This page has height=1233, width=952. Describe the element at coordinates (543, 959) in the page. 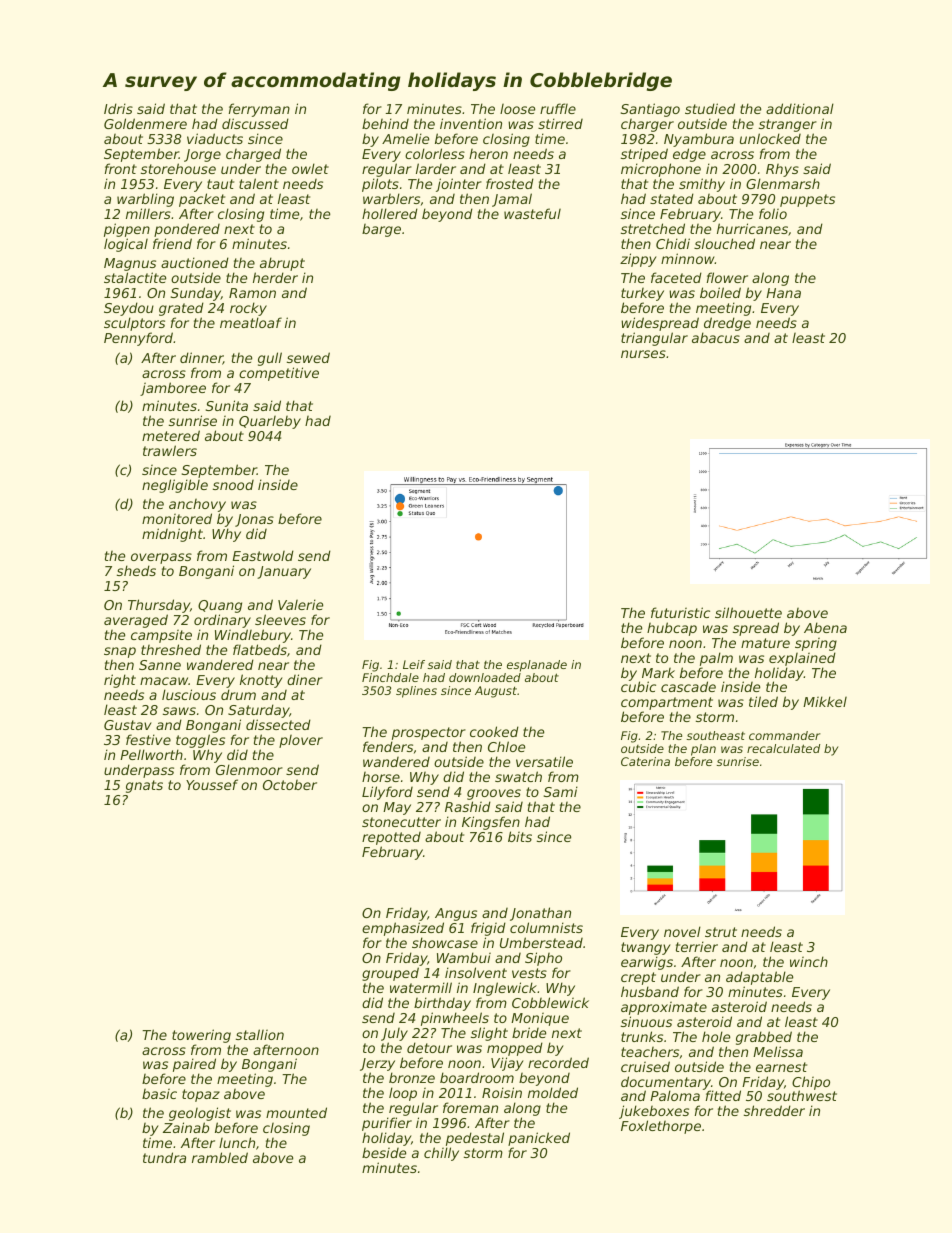

I see `Sipho` at that location.
